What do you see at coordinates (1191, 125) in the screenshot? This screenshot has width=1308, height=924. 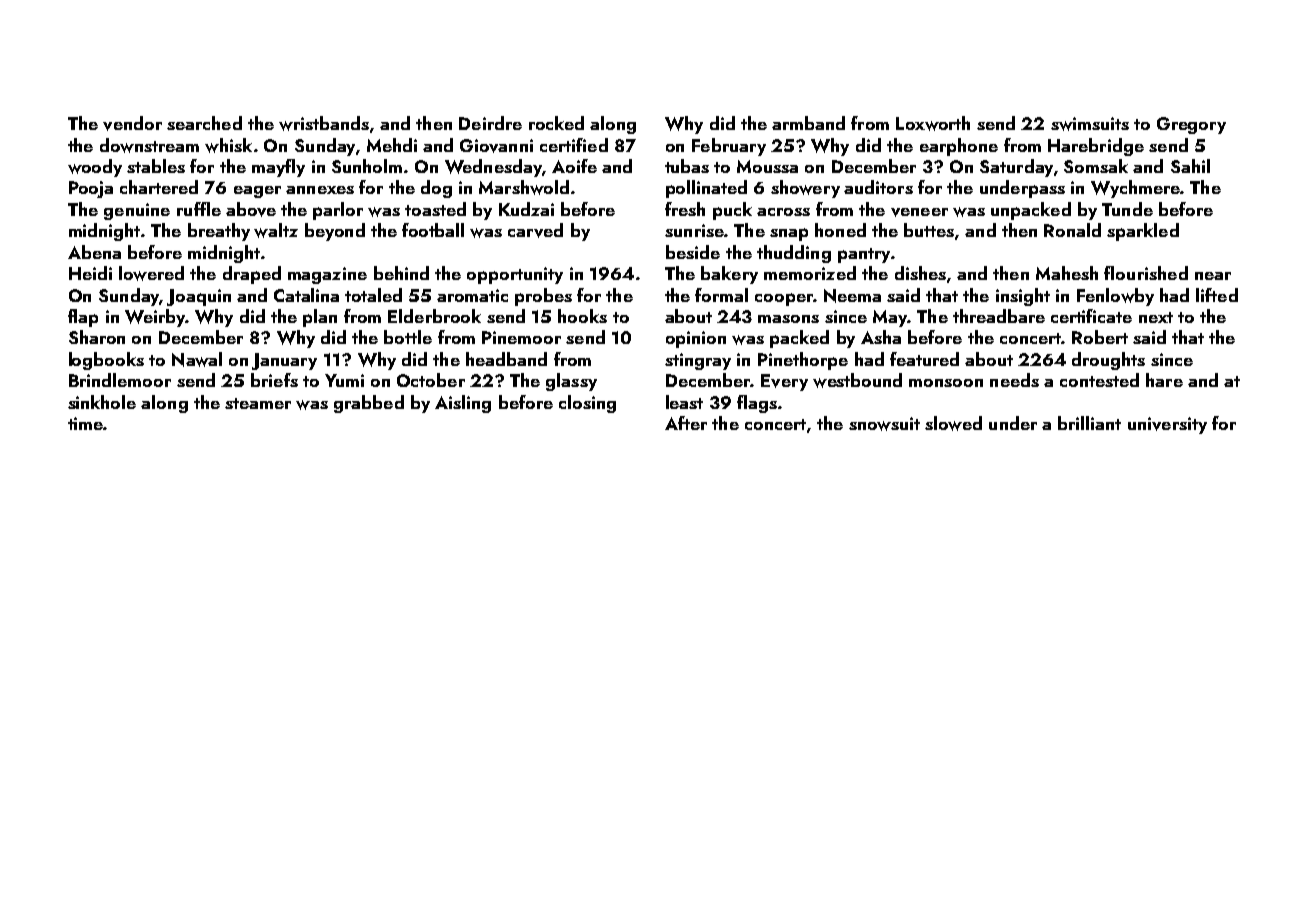 I see `Gregory` at bounding box center [1191, 125].
